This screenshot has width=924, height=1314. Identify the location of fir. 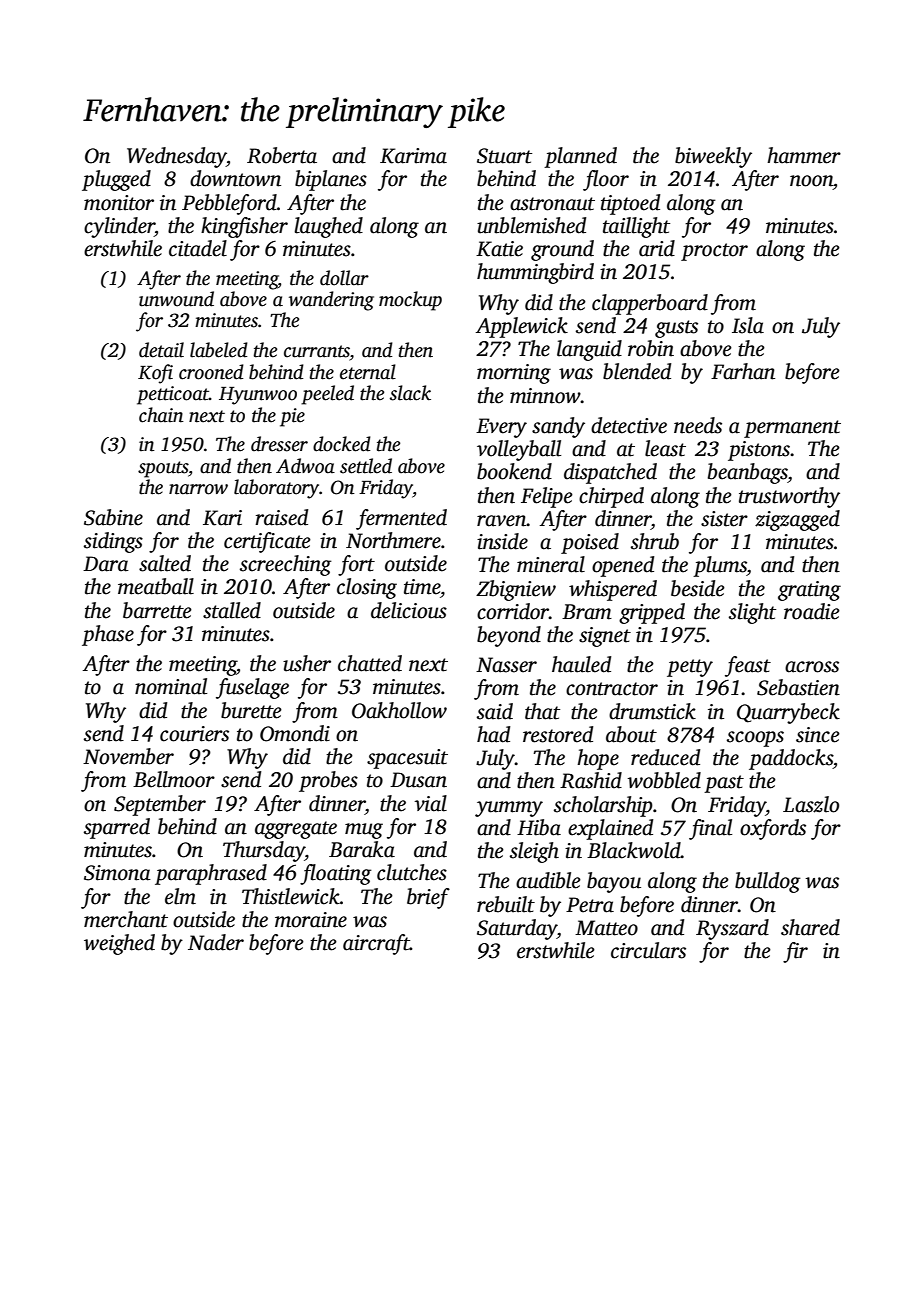
(795, 952).
